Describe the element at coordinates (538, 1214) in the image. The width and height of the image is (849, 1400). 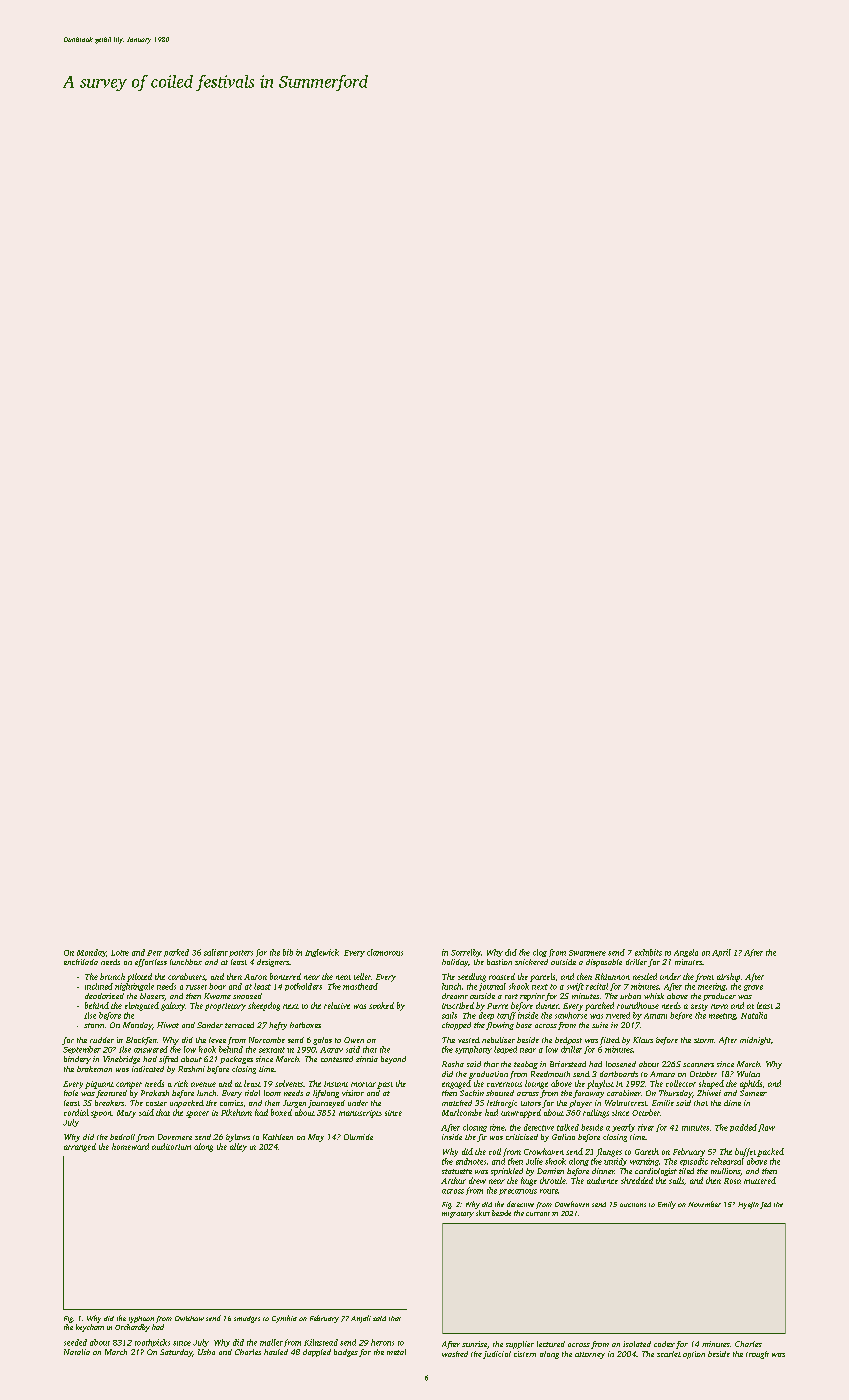
I see `currant` at that location.
